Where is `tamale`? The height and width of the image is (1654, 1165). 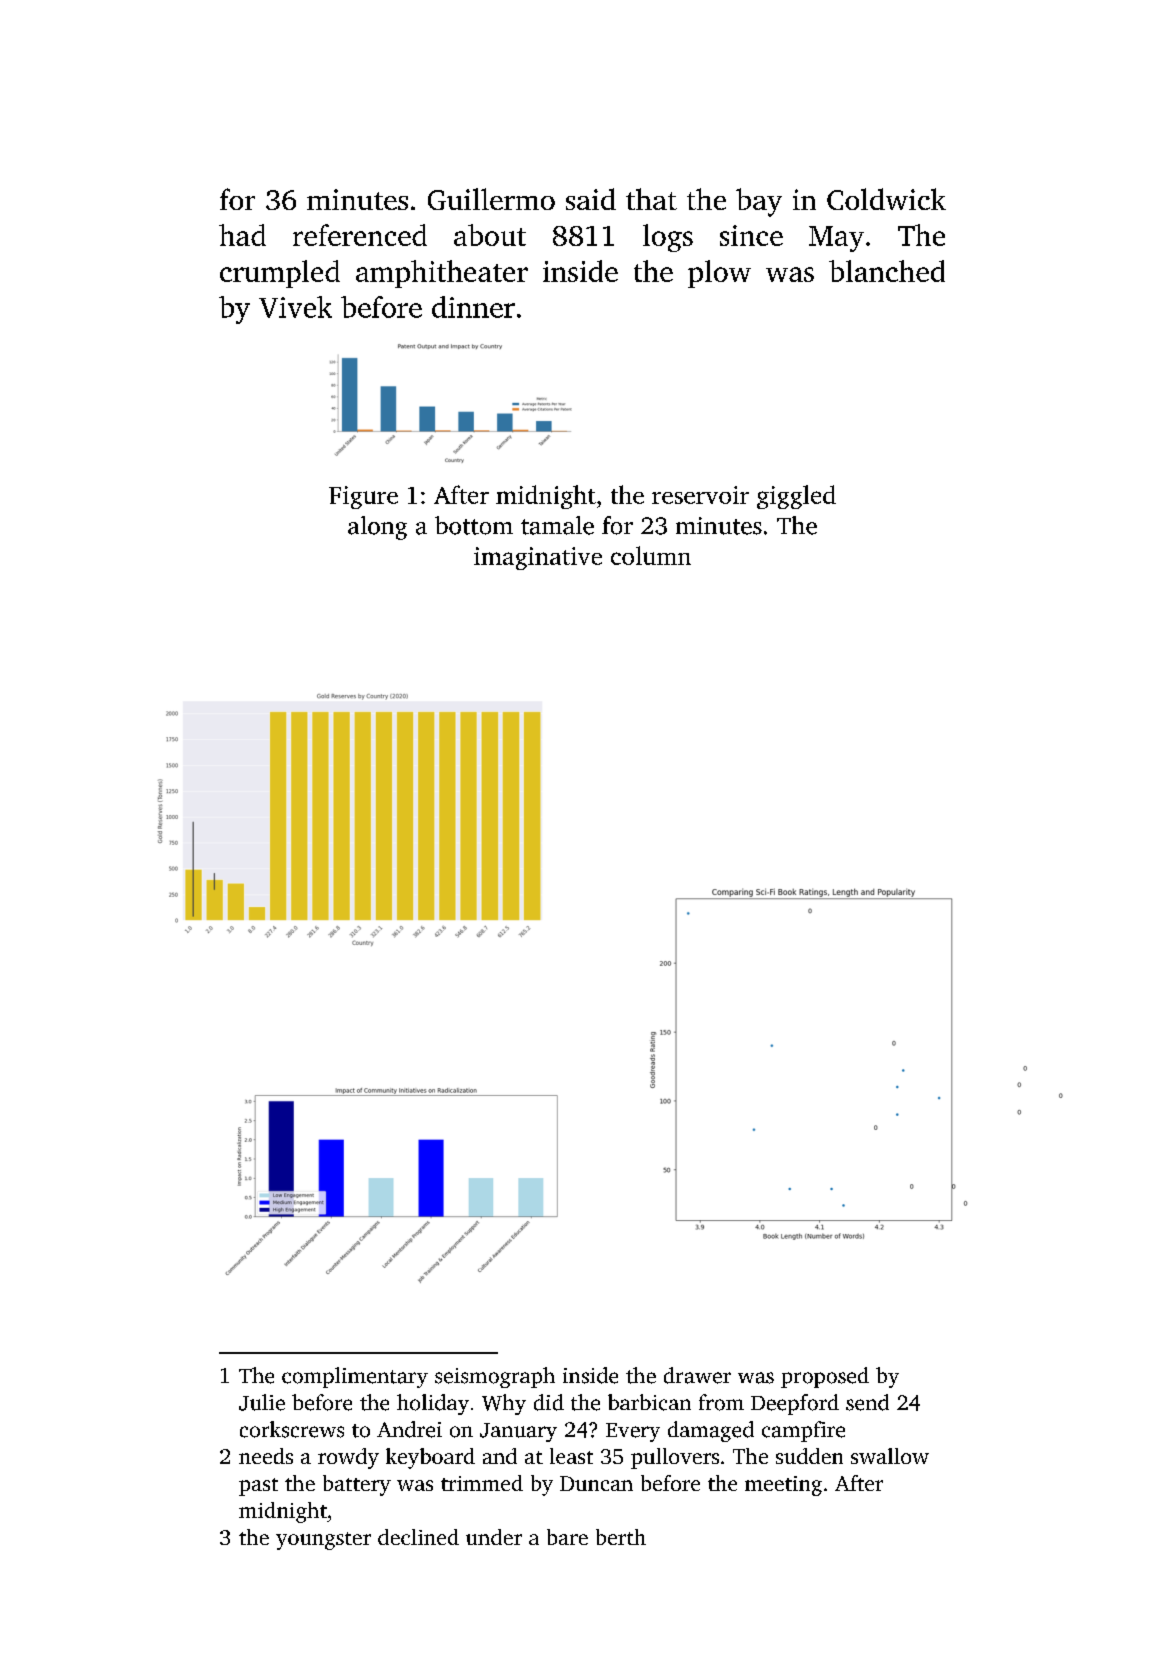
tamale is located at coordinates (557, 525).
